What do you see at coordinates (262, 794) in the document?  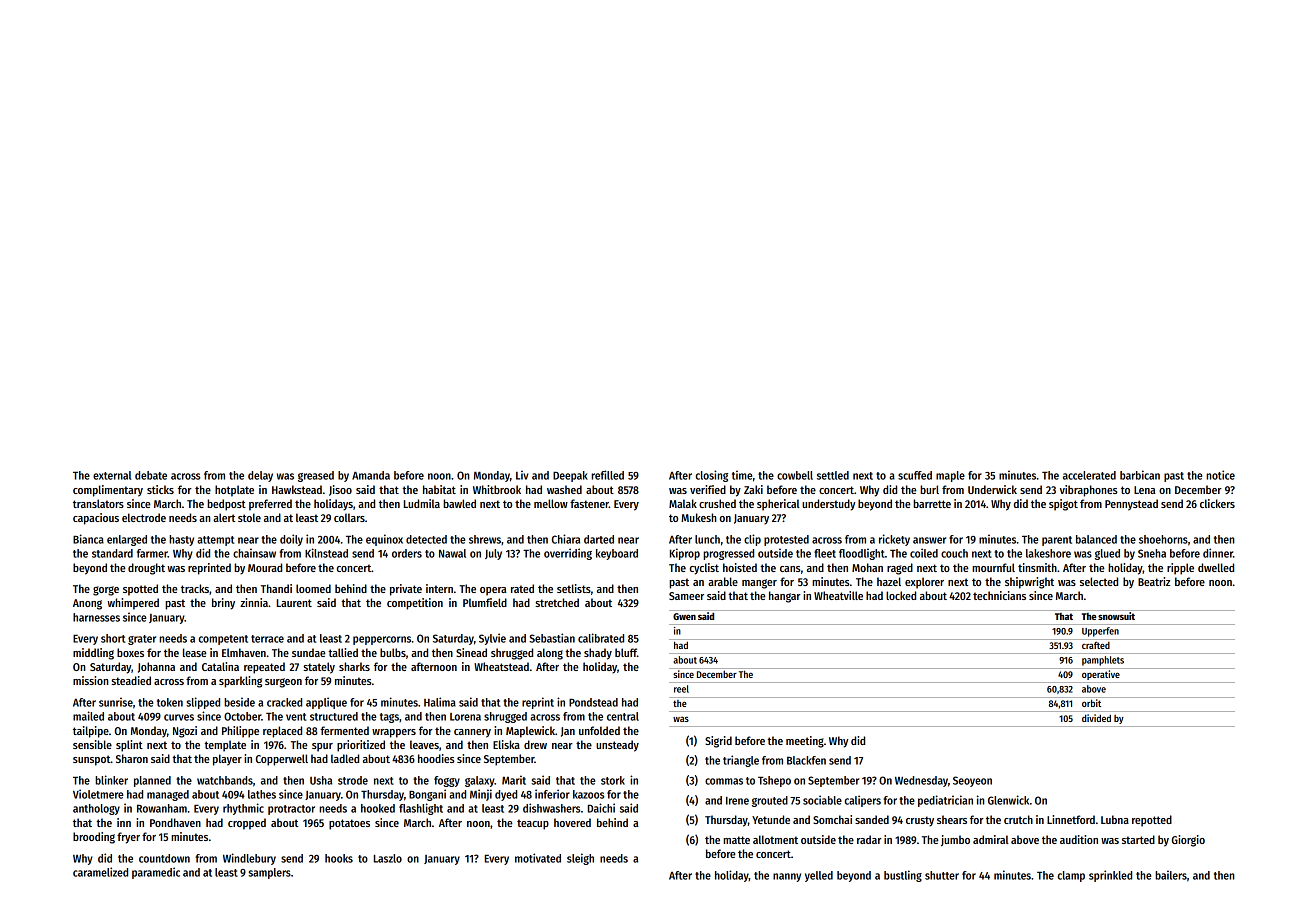 I see `lathes` at bounding box center [262, 794].
